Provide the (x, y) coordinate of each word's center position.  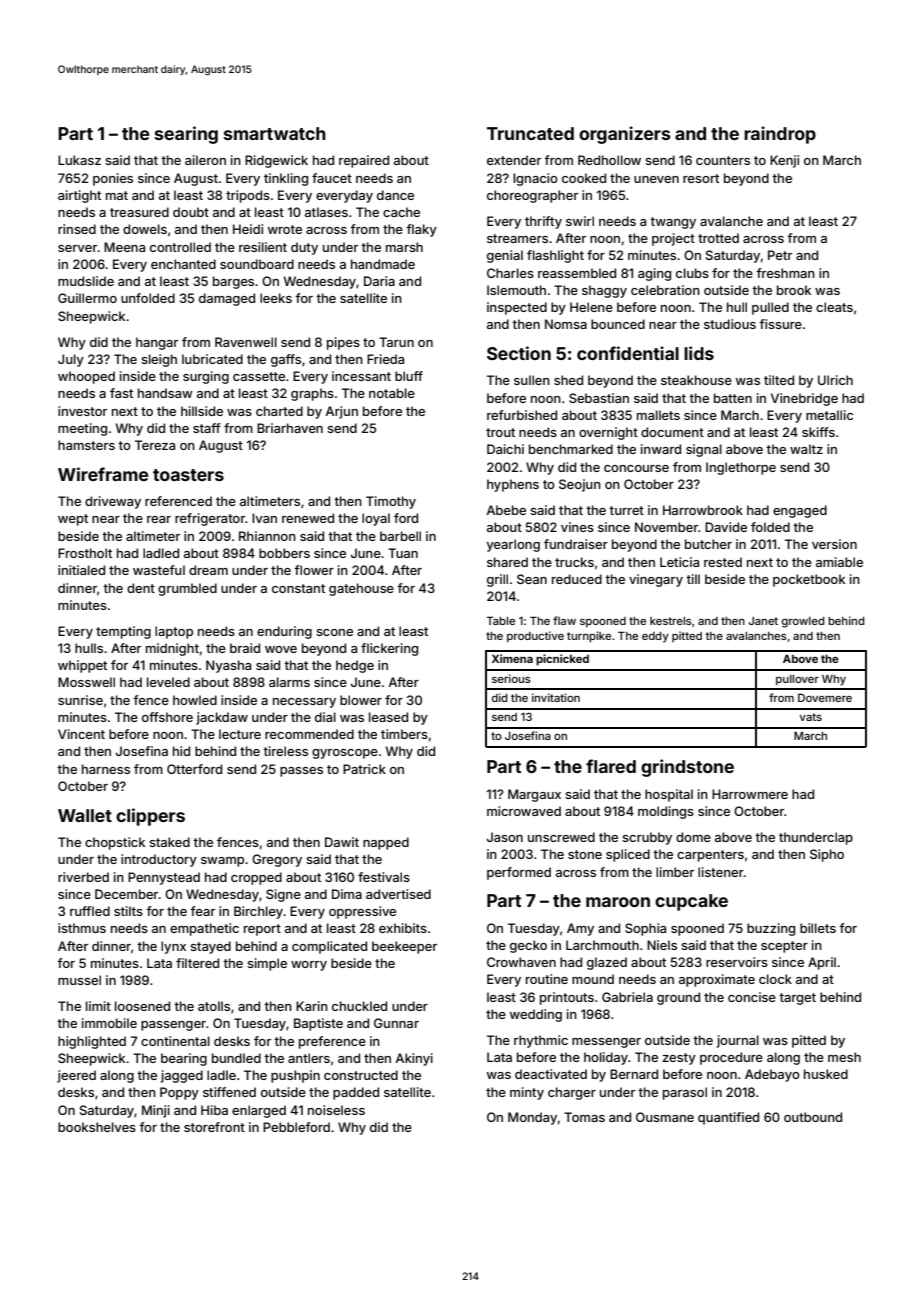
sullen (532, 380)
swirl (580, 221)
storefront (214, 1127)
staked (169, 842)
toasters (188, 475)
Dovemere (825, 697)
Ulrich (835, 380)
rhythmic (541, 1041)
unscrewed (561, 837)
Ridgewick (276, 161)
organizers (625, 135)
